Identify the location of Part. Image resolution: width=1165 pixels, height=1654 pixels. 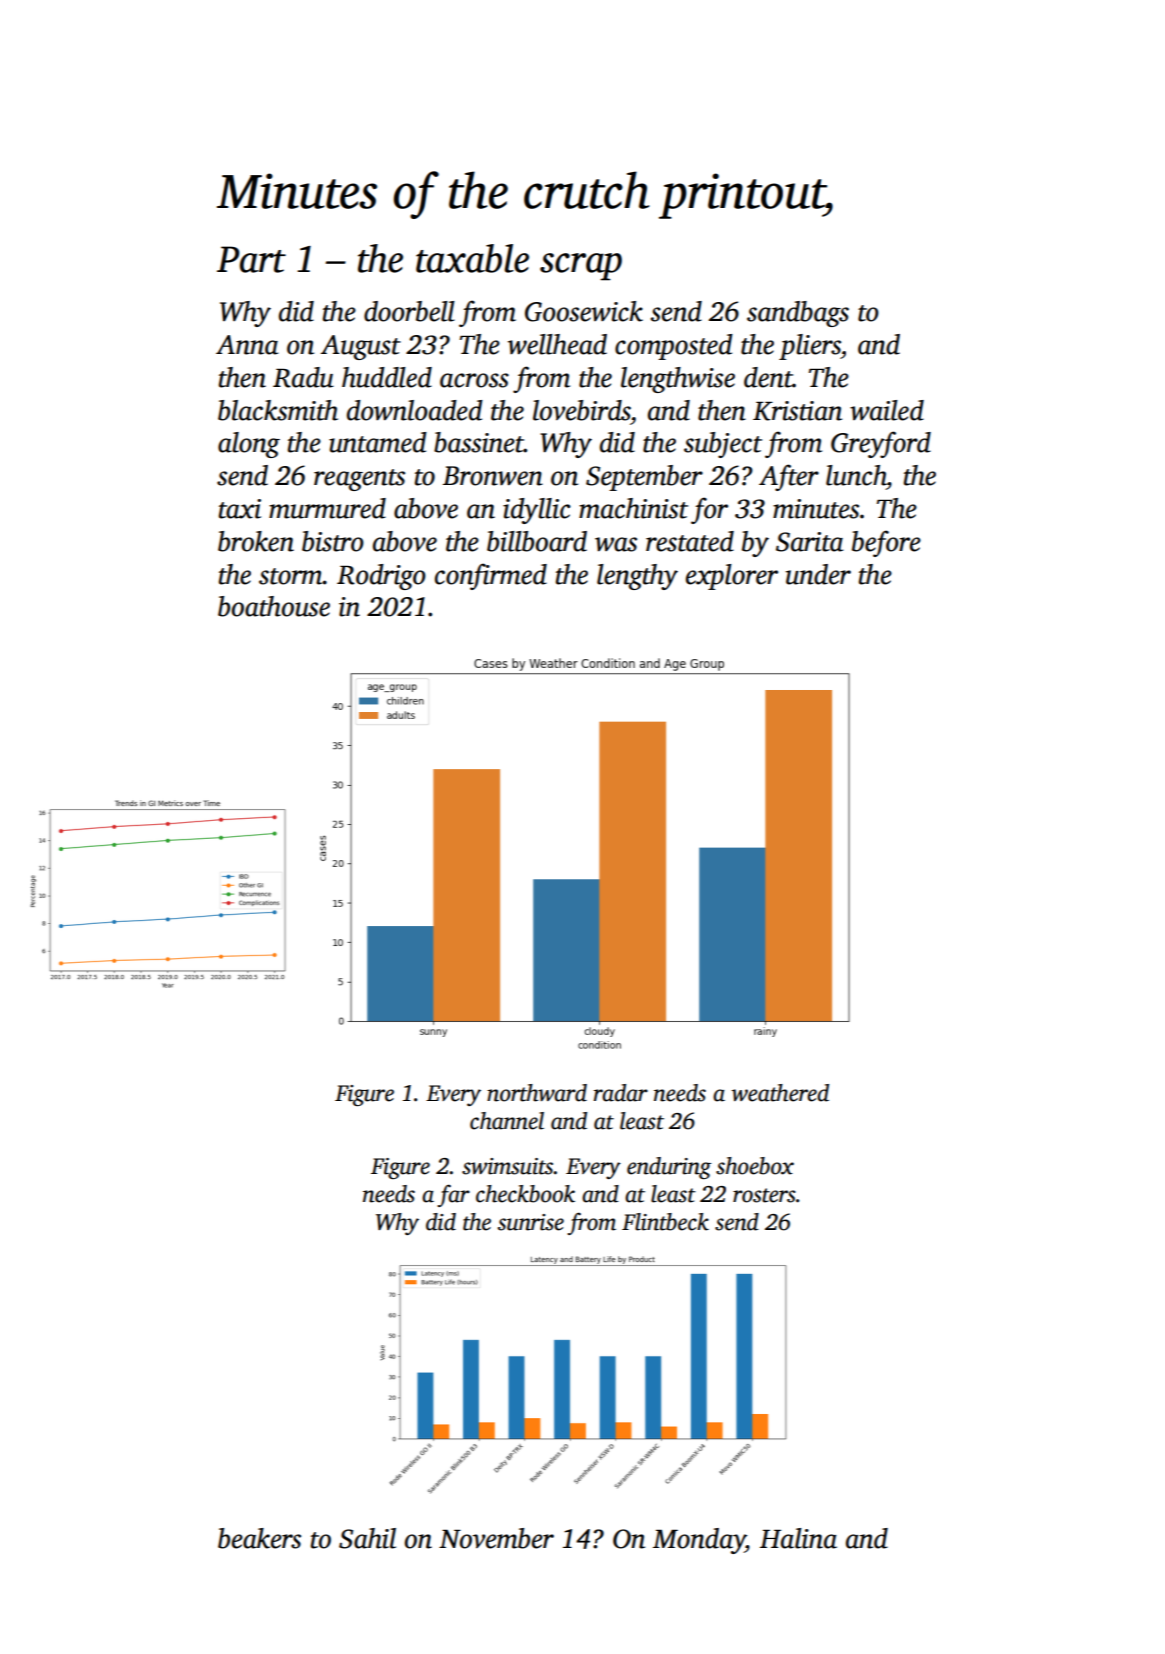
(251, 259).
